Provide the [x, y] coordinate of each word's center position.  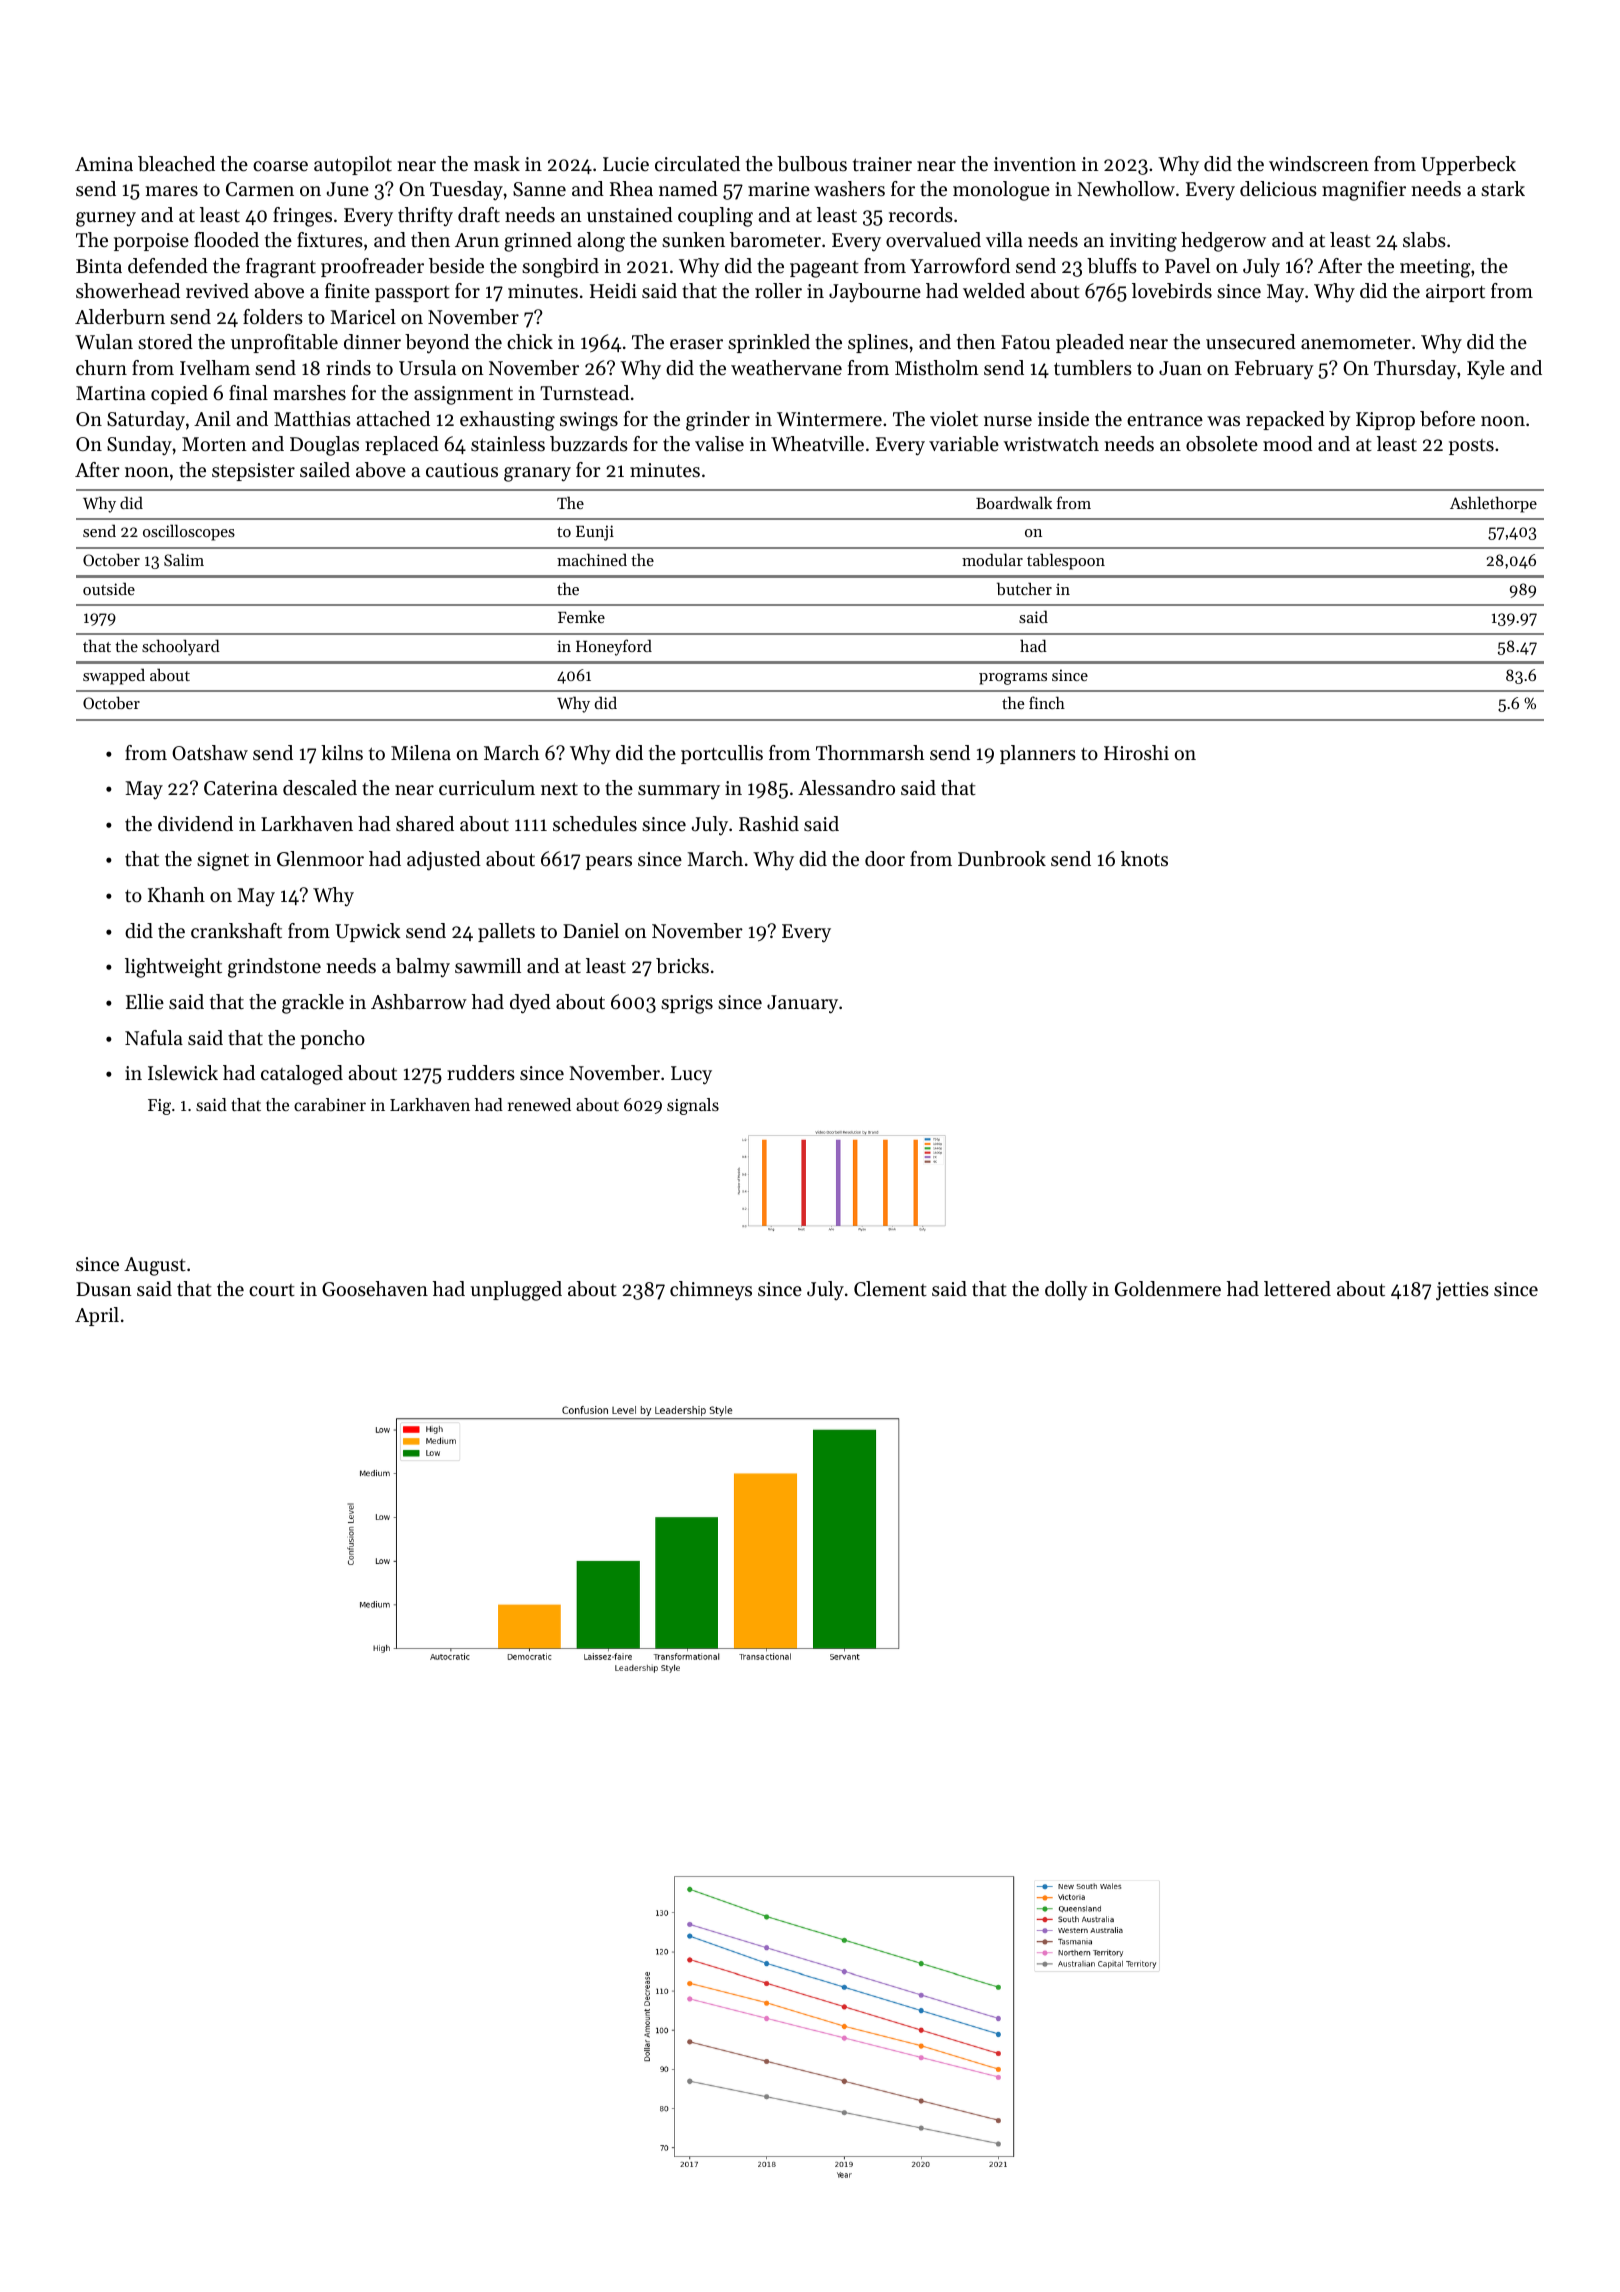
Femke [581, 616]
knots [1144, 859]
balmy [423, 968]
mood [1288, 444]
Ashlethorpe [1493, 504]
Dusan [104, 1289]
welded [994, 291]
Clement [890, 1288]
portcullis [722, 754]
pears [609, 863]
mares [171, 191]
